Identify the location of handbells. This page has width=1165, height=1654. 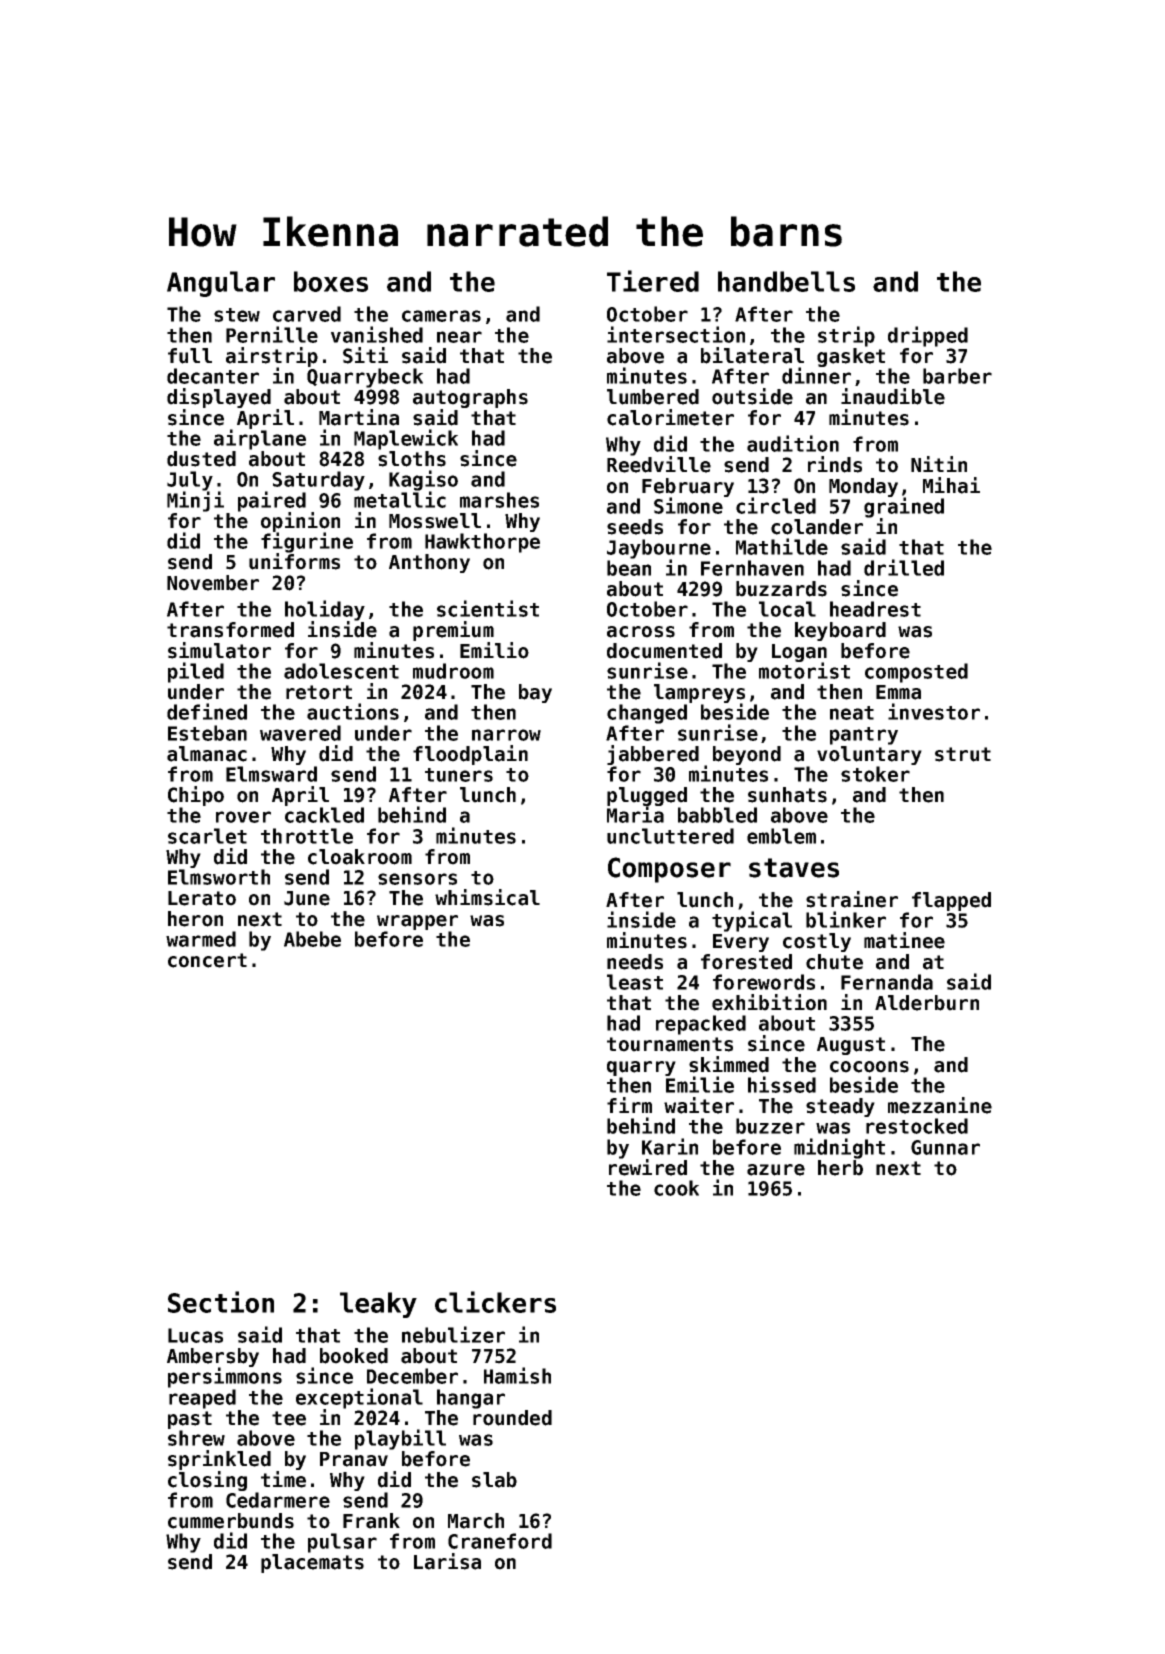
(786, 281).
